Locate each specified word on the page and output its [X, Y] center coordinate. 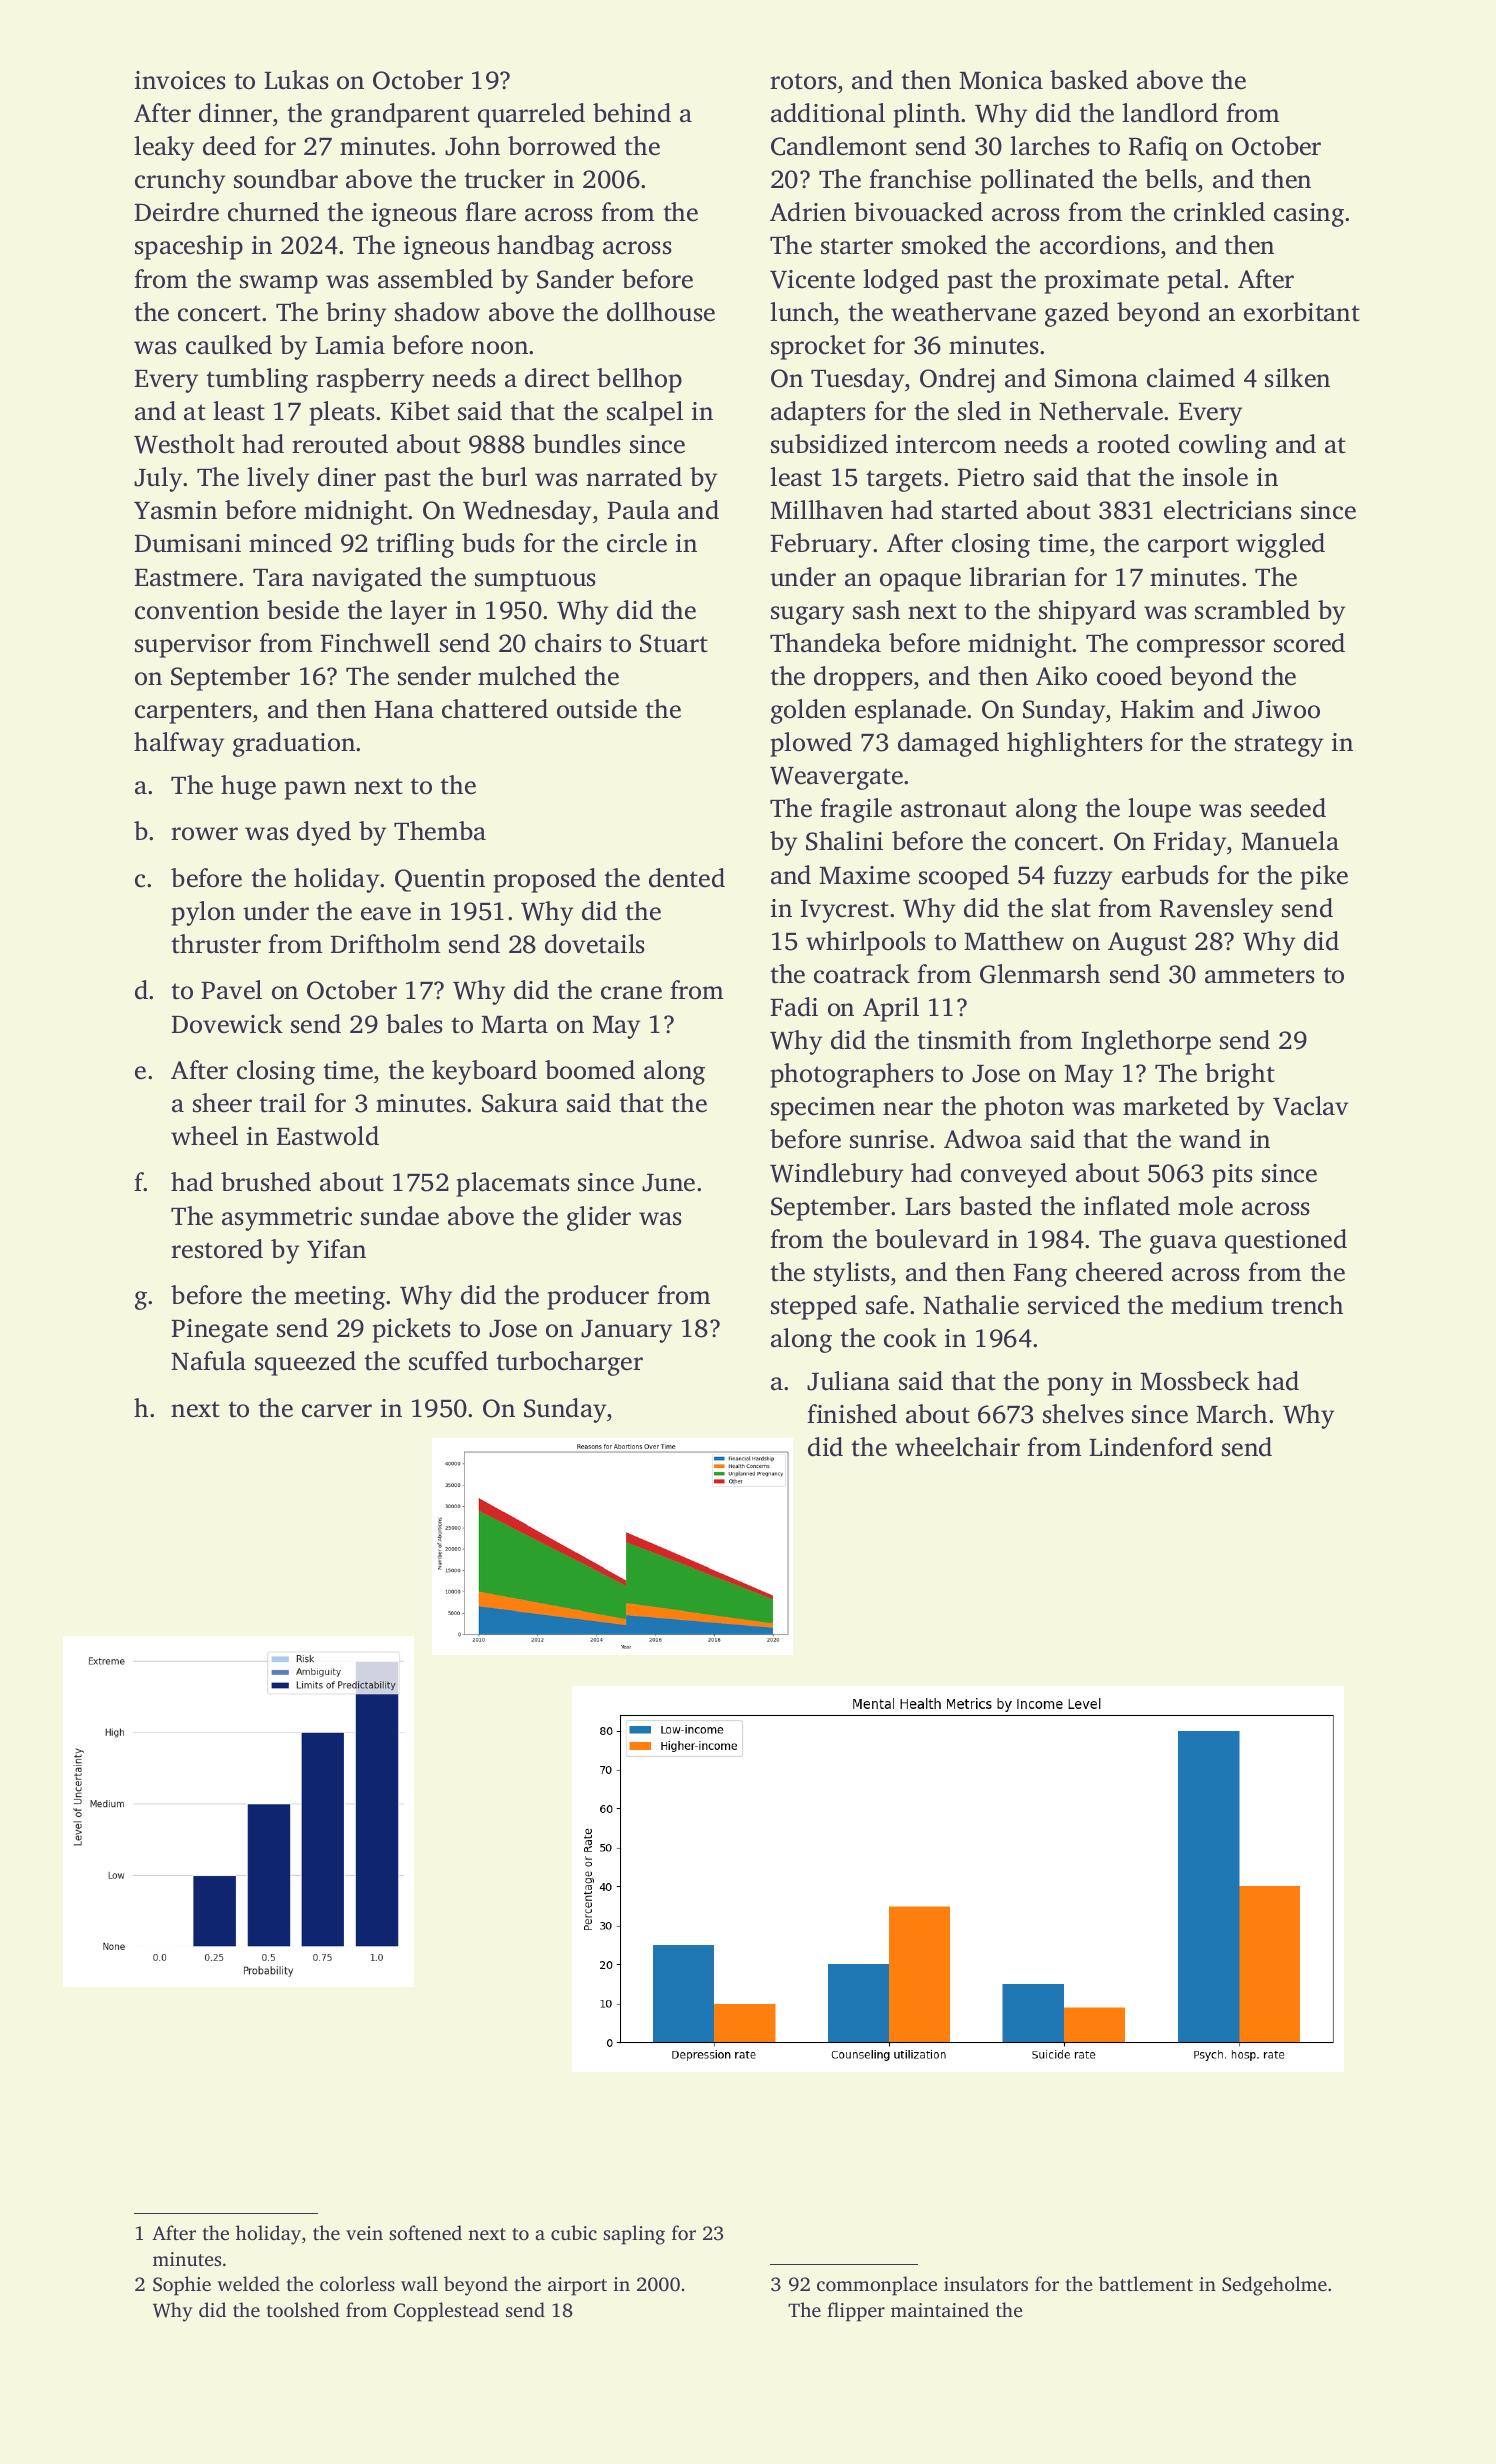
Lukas [296, 80]
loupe [1159, 810]
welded [248, 2283]
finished [852, 1414]
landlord [1170, 113]
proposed [544, 880]
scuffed [448, 1361]
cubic [574, 2232]
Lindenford [1151, 1447]
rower [204, 834]
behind [632, 113]
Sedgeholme [1274, 2286]
